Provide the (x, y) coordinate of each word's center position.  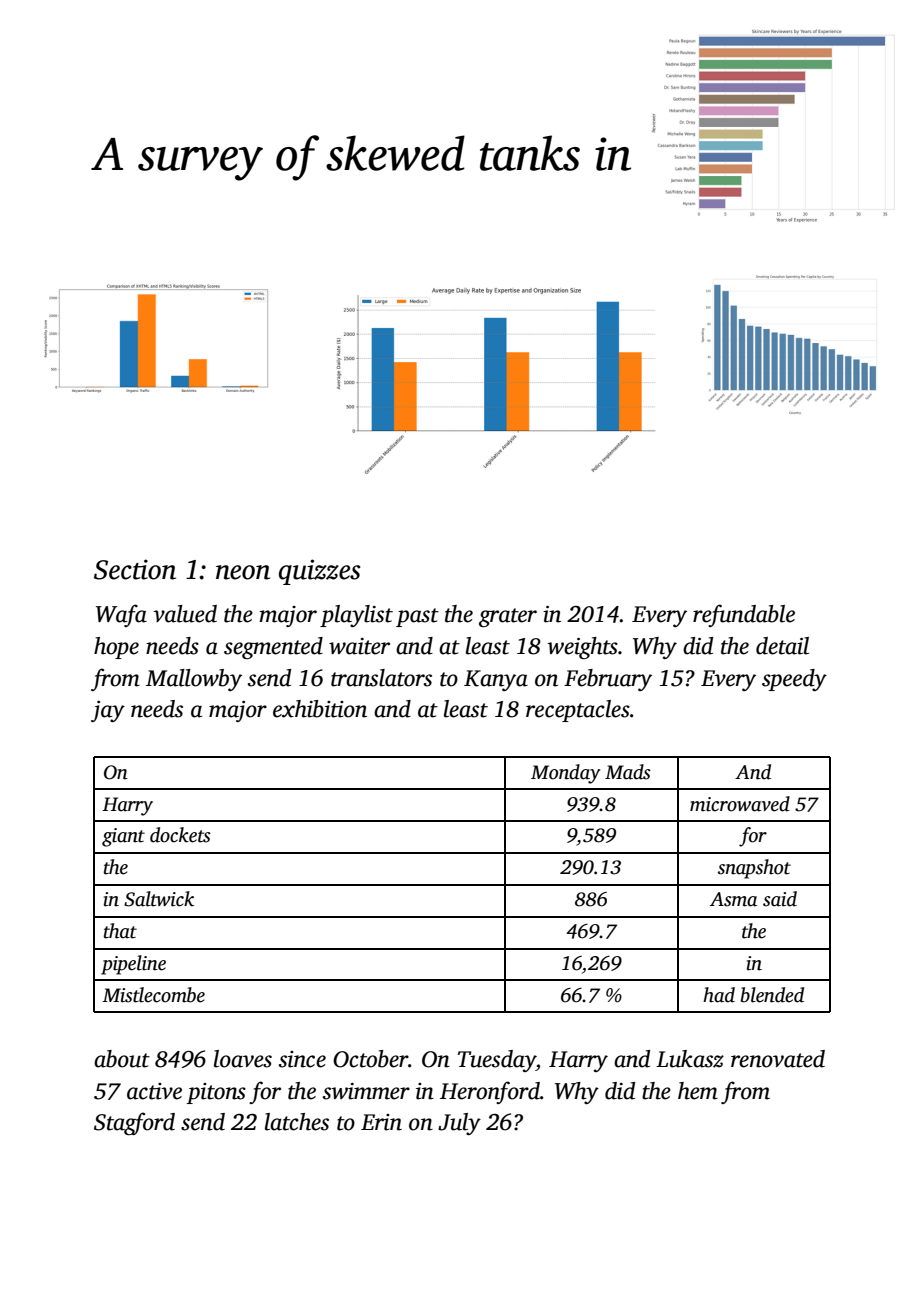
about (122, 1059)
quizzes (319, 572)
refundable (744, 615)
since (302, 1059)
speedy (794, 680)
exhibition (320, 709)
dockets (180, 835)
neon (243, 572)
